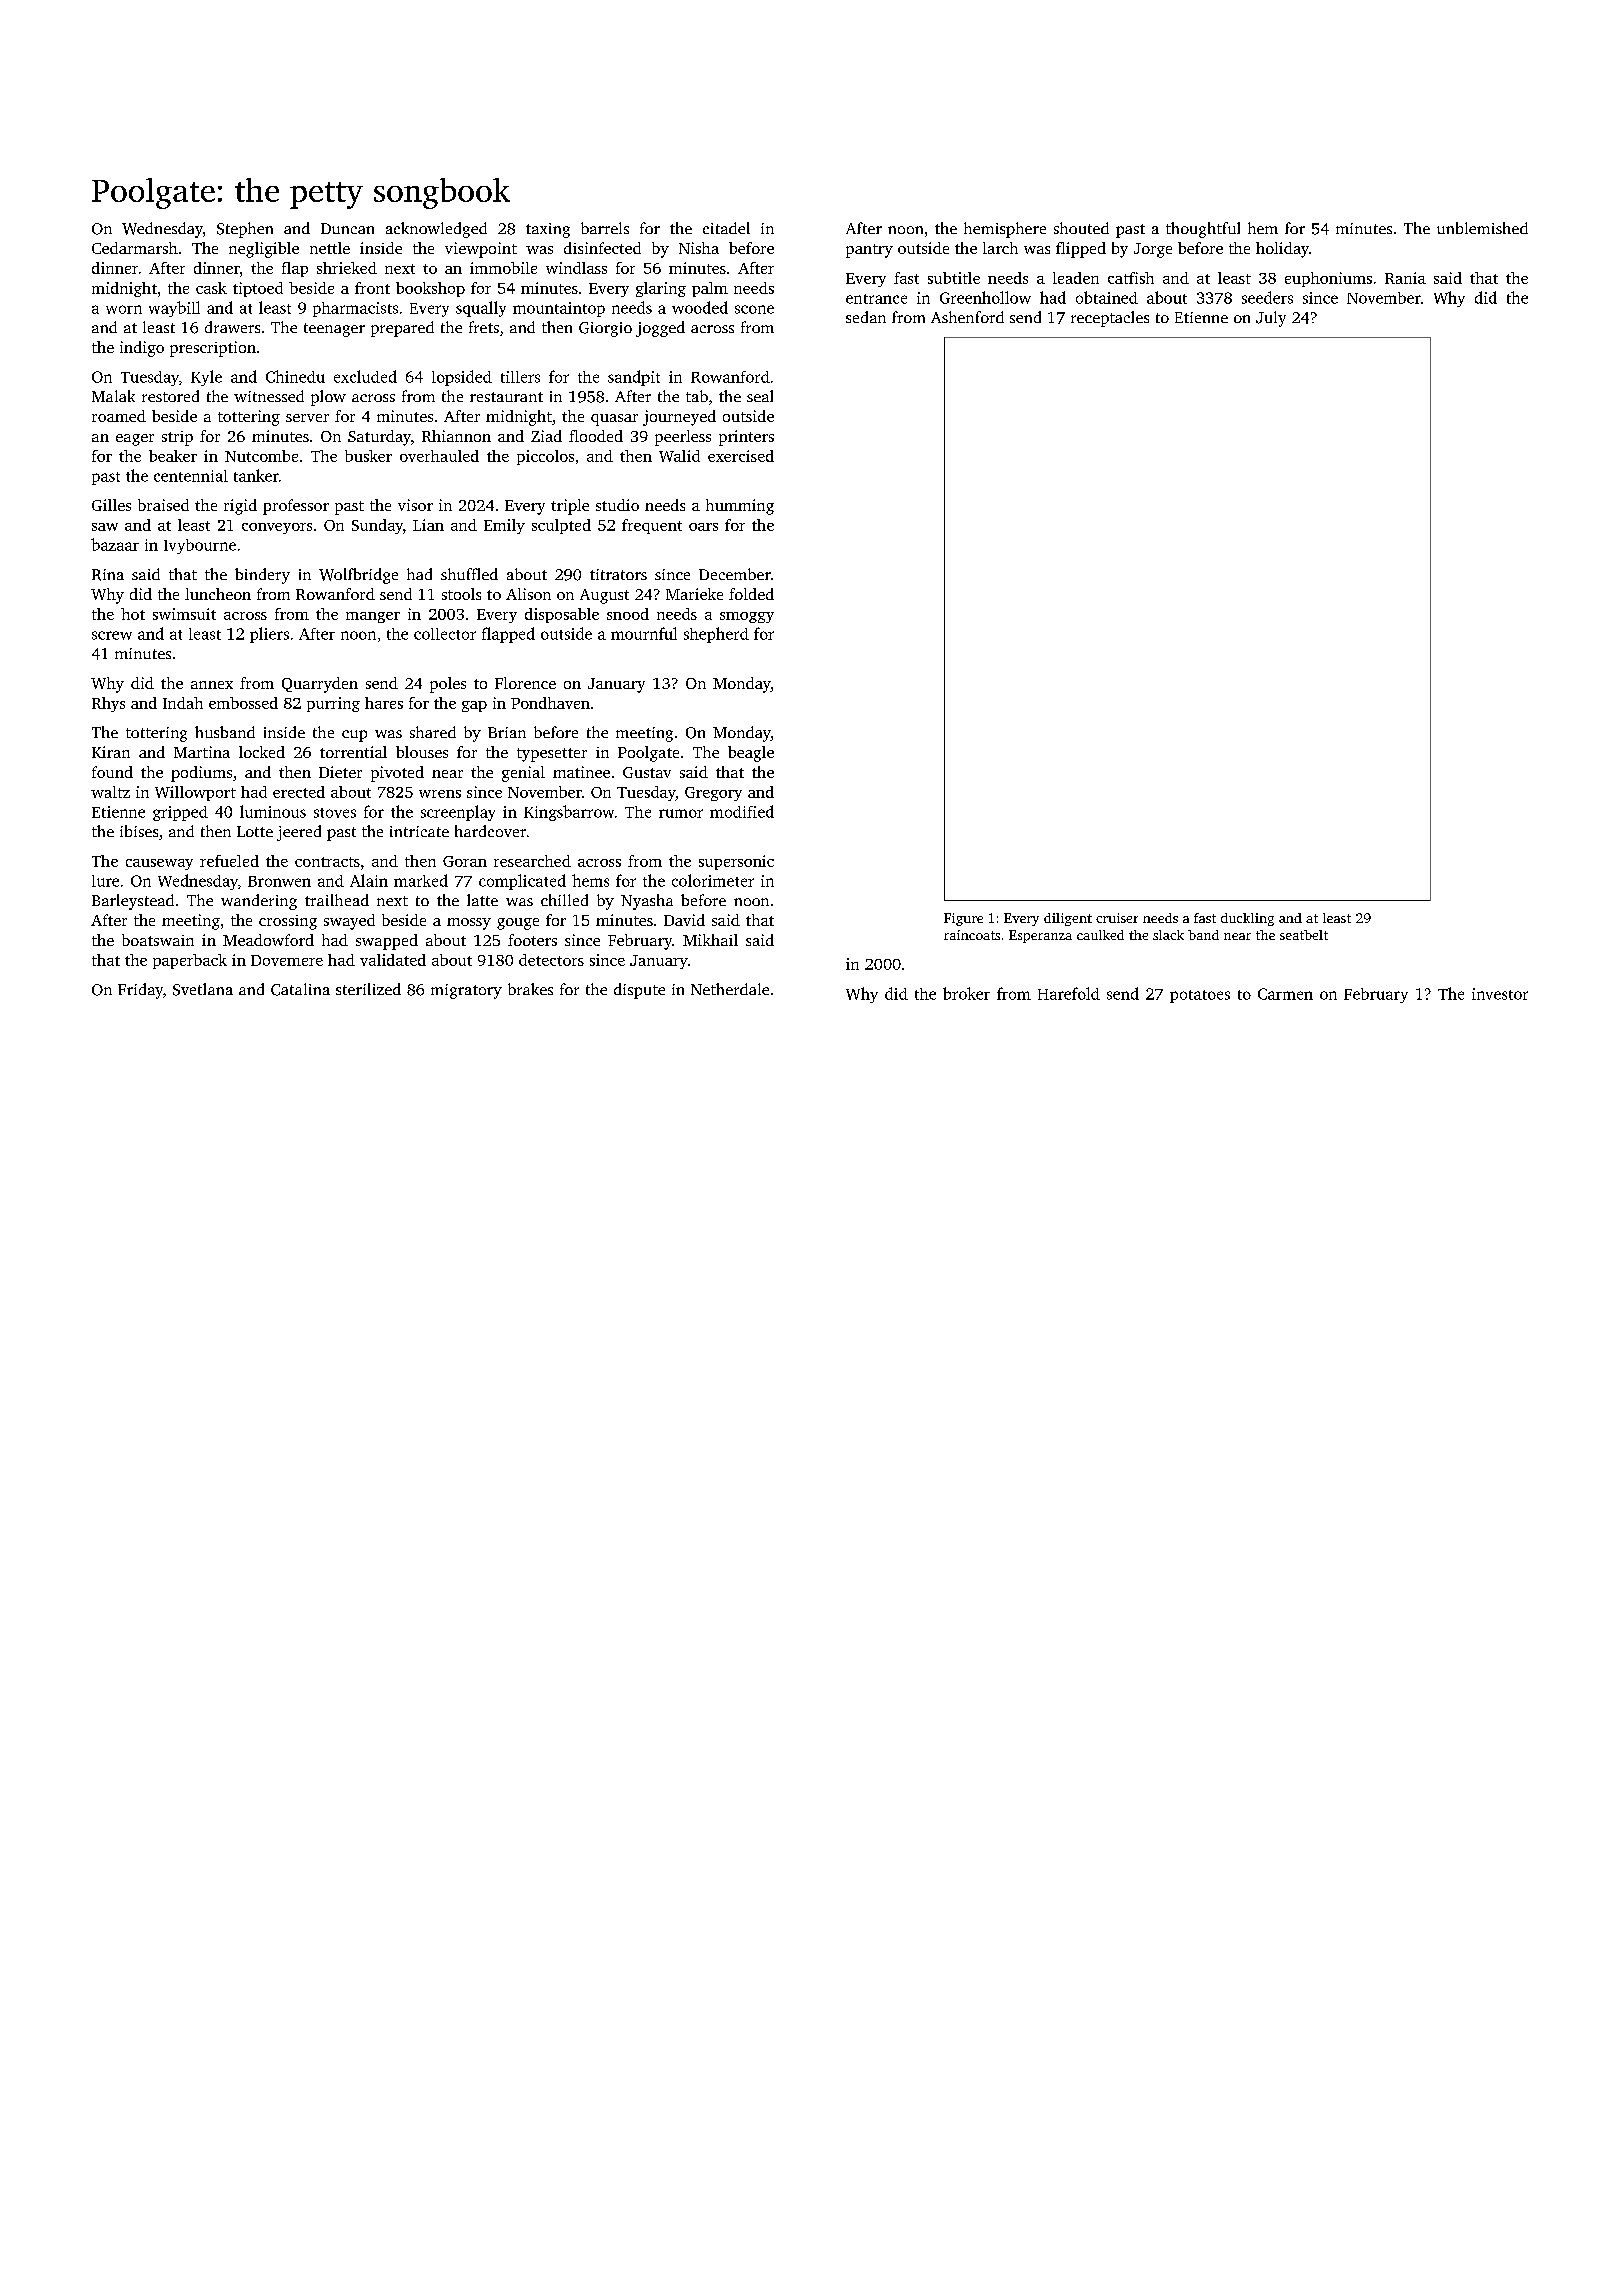 Image resolution: width=1620 pixels, height=2292 pixels. Describe the element at coordinates (397, 774) in the page. I see `pivoted` at that location.
